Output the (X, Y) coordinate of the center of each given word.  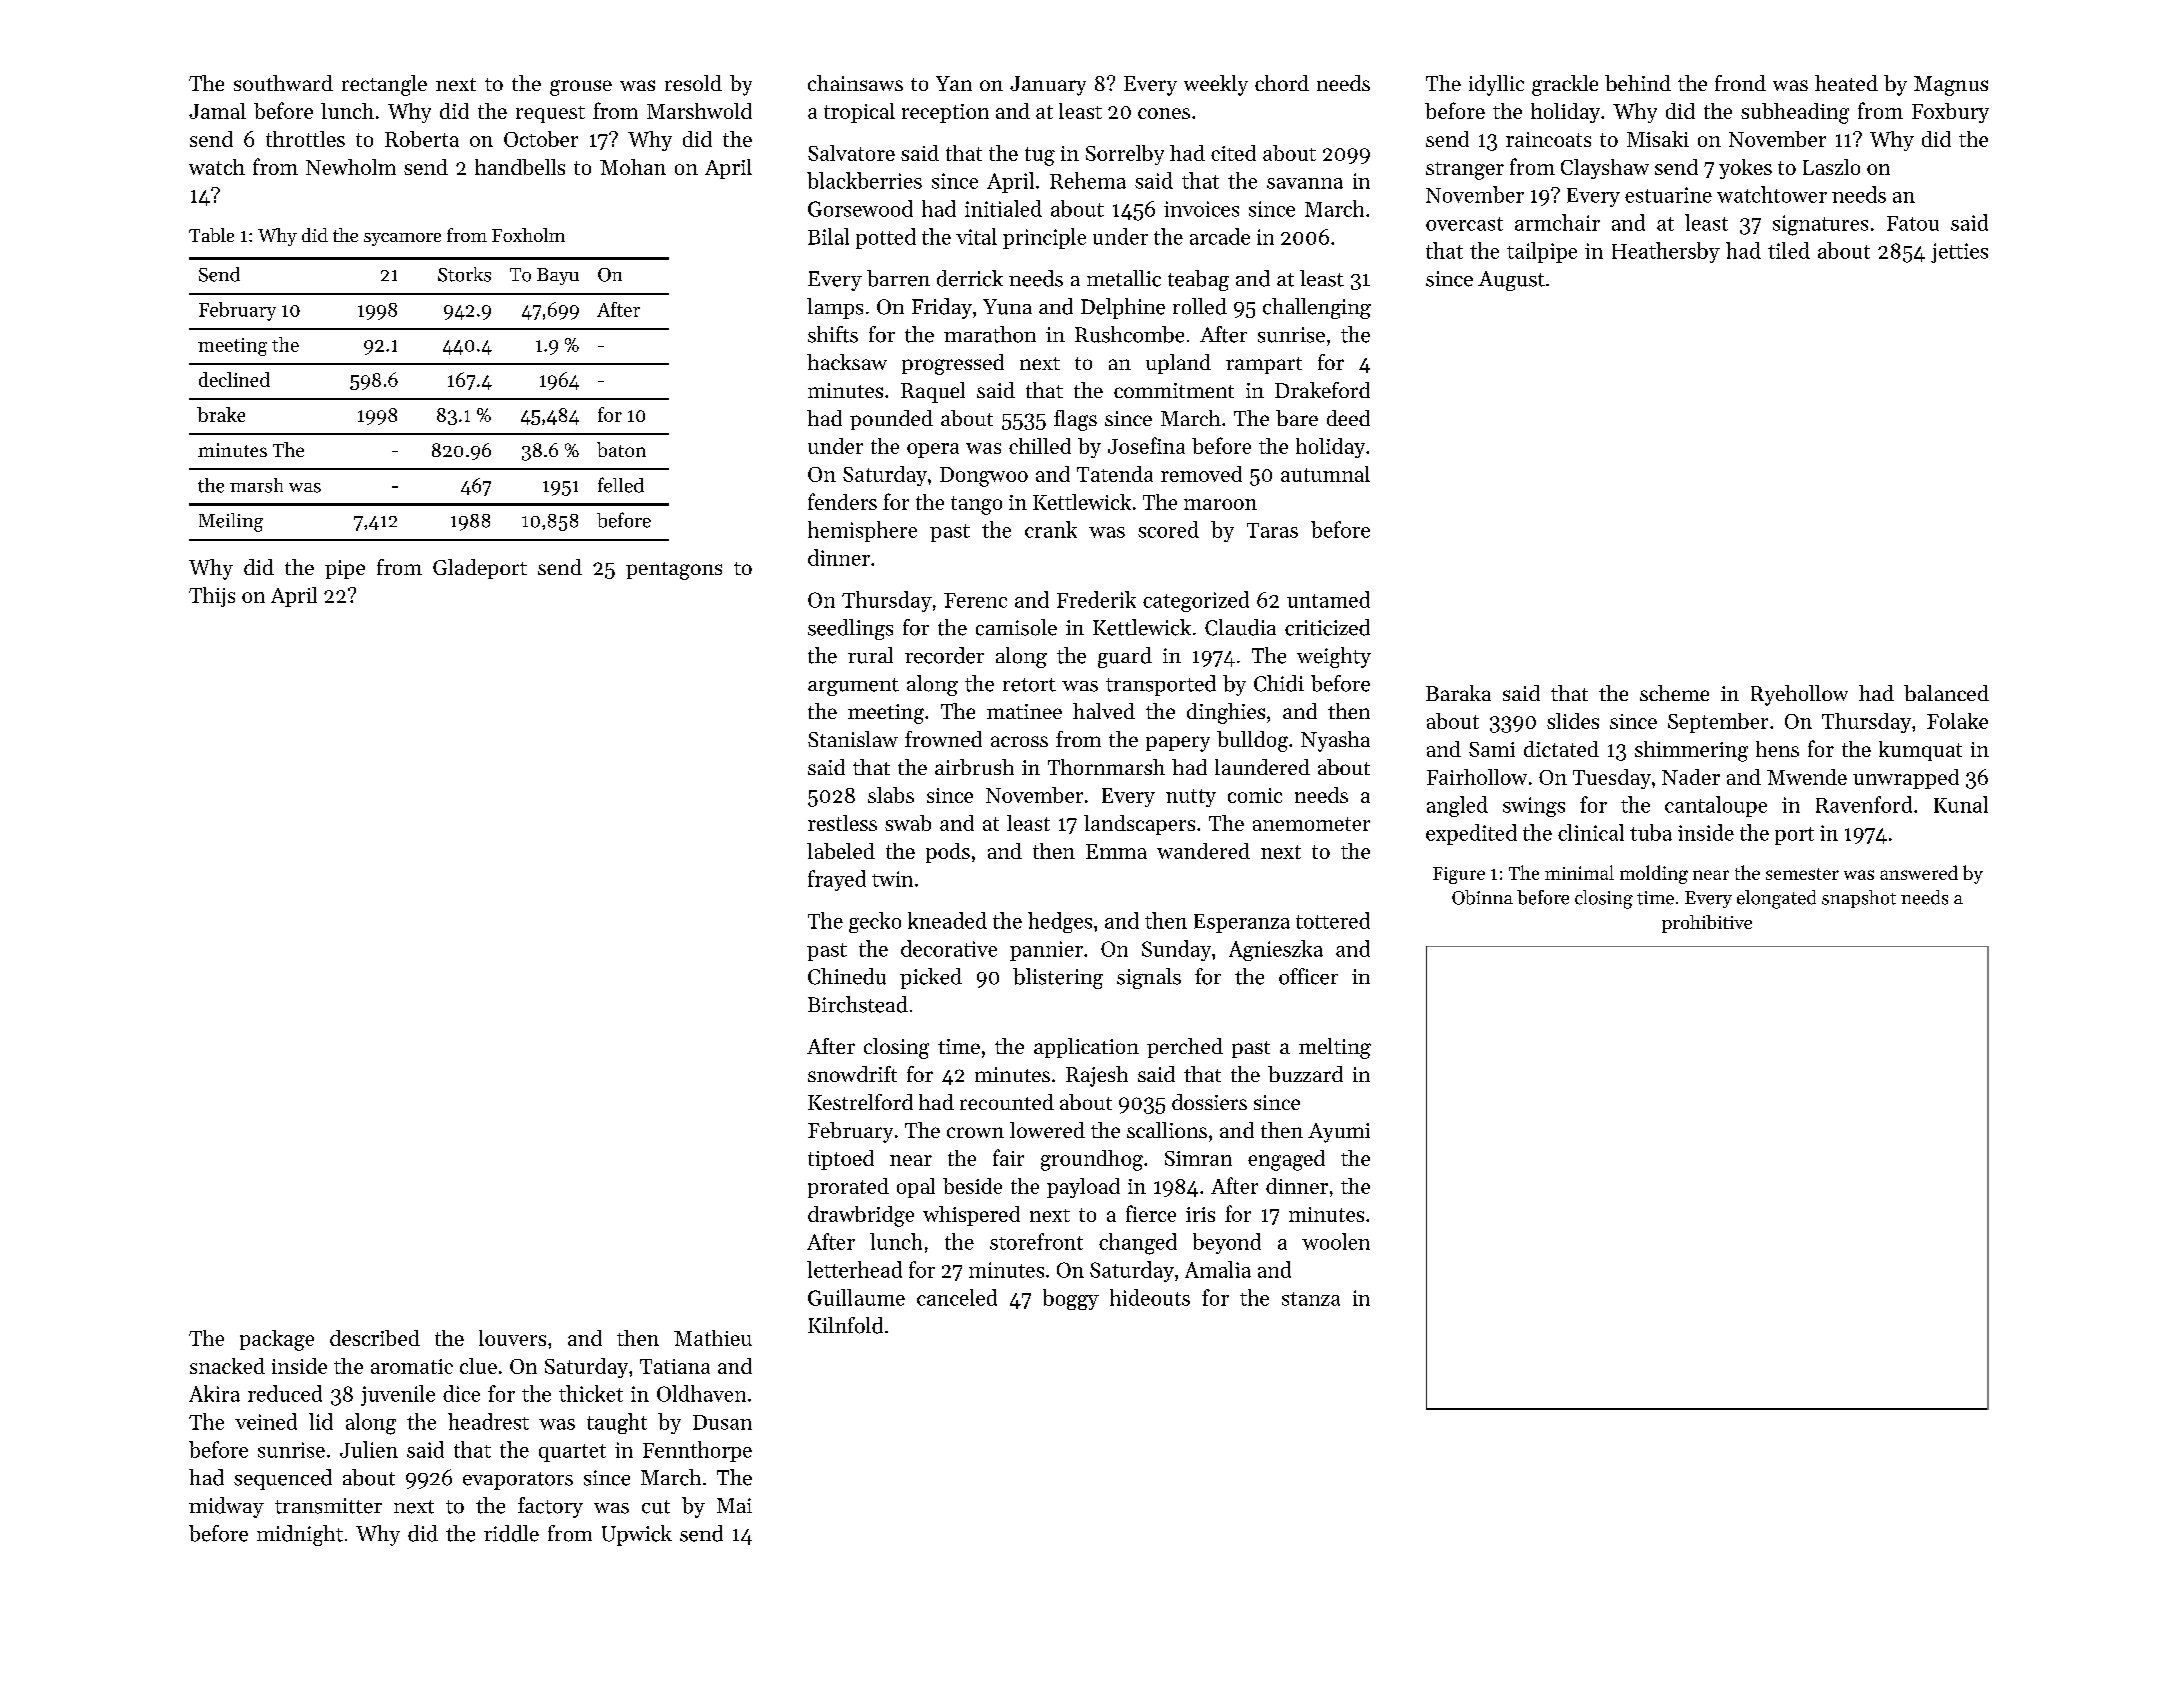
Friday (942, 308)
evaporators (518, 1481)
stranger (1465, 171)
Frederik (1096, 599)
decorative (949, 948)
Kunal (1961, 804)
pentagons (674, 571)
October (541, 139)
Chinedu (847, 976)
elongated (1776, 899)
